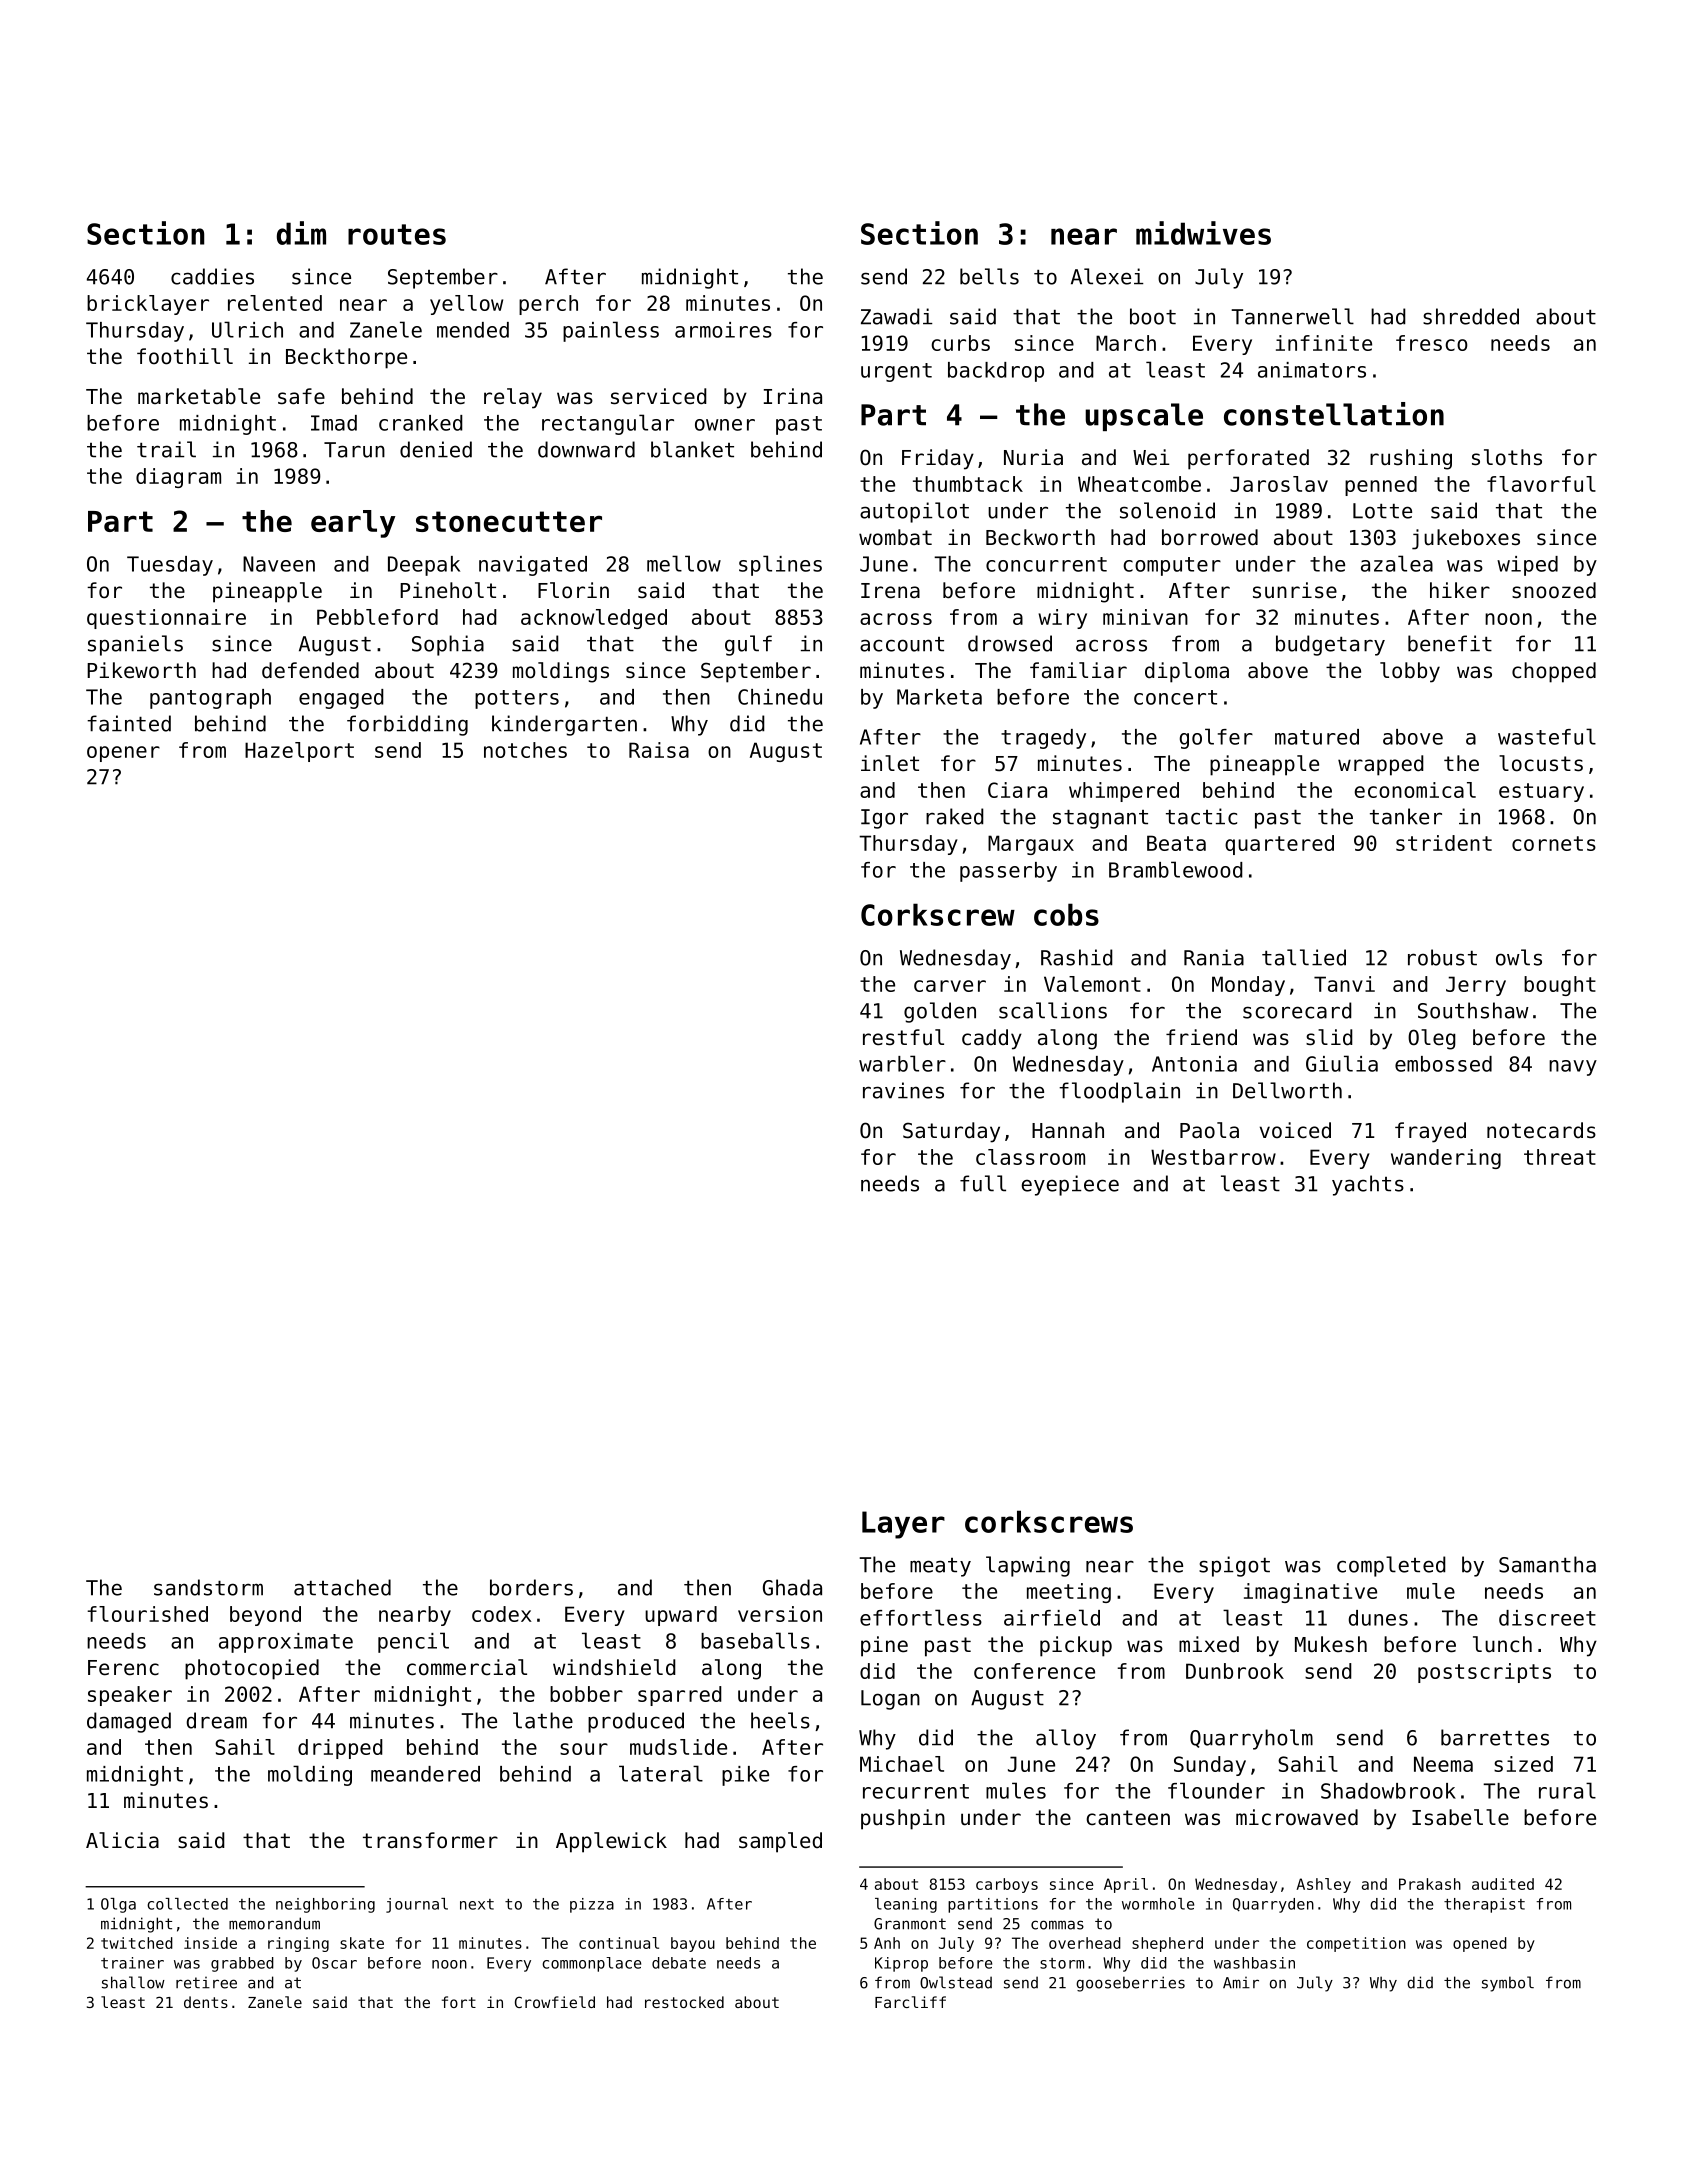  What do you see at coordinates (1028, 1566) in the screenshot?
I see `lapwing` at bounding box center [1028, 1566].
